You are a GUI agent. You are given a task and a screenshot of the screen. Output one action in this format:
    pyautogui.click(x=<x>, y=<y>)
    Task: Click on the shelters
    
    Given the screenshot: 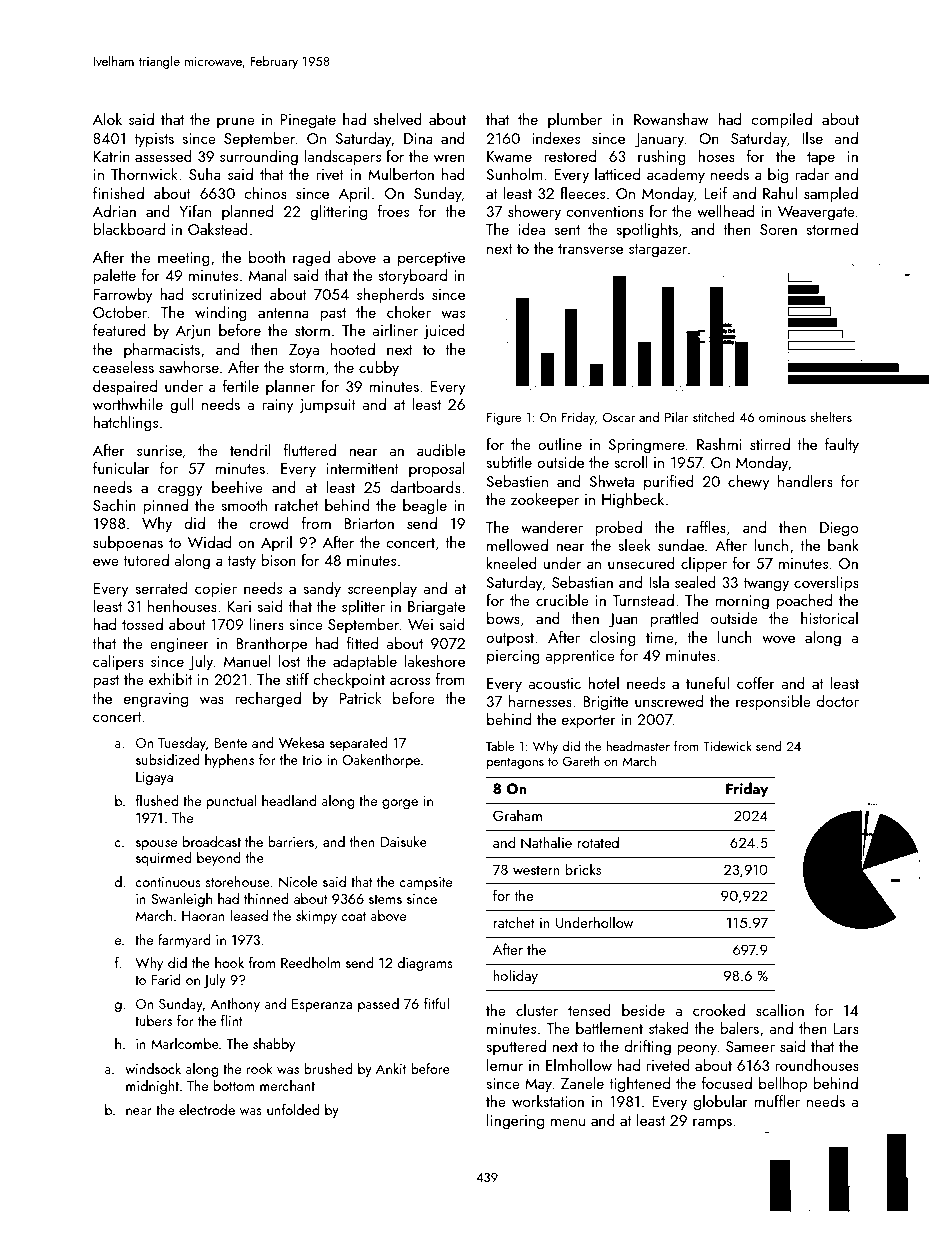 What is the action you would take?
    pyautogui.click(x=831, y=416)
